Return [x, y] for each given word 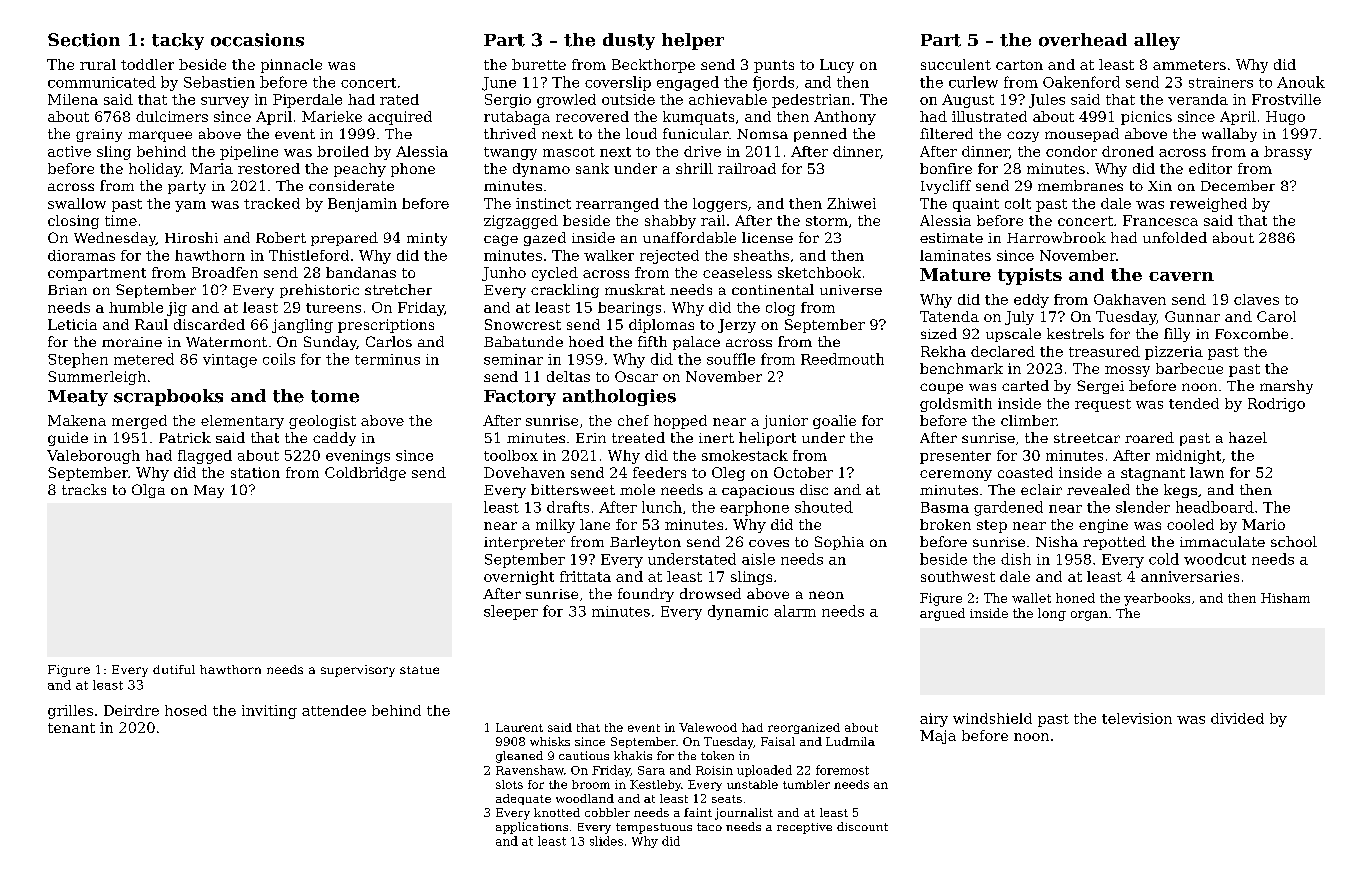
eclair [1041, 489]
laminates [955, 255]
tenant [71, 728]
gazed [545, 239]
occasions [257, 40]
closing [73, 222]
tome [335, 396]
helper [693, 41]
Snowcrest [523, 324]
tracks [84, 489]
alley [1157, 41]
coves [769, 543]
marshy [1286, 387]
